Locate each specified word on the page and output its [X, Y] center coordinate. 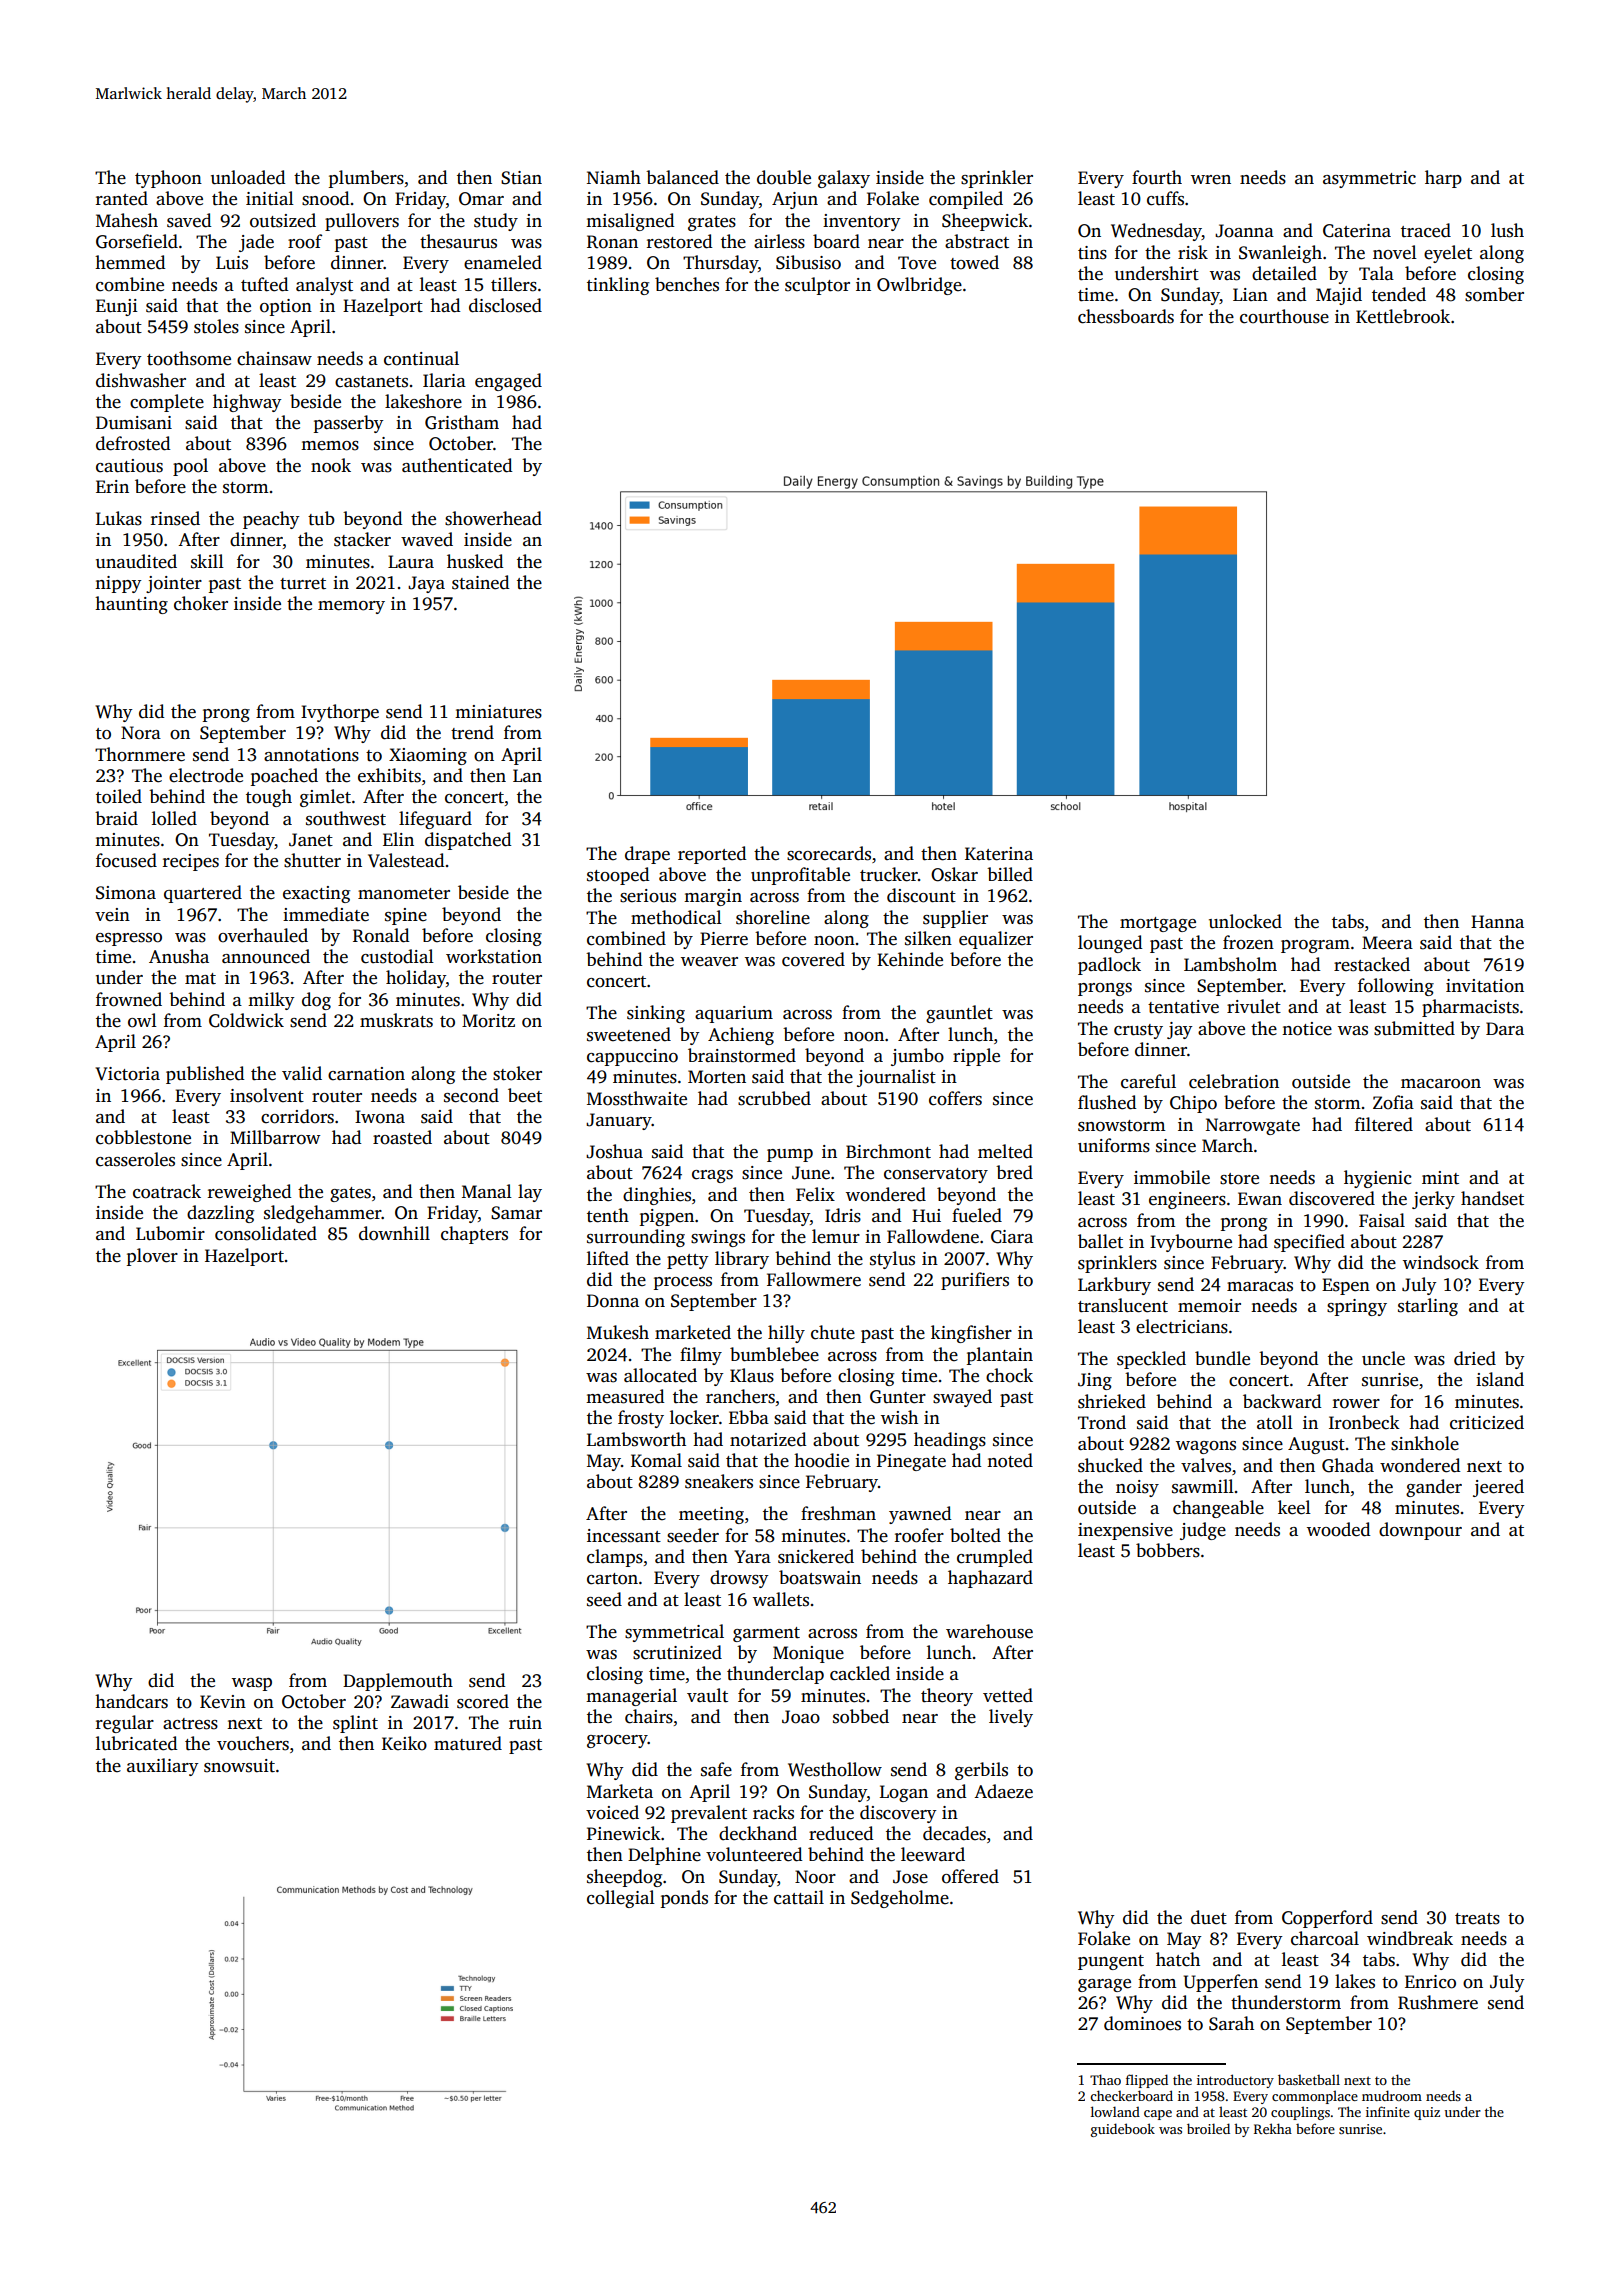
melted [1005, 1151]
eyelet [1448, 254]
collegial [621, 1899]
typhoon [168, 179]
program [1315, 946]
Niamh [614, 177]
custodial [397, 956]
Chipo [1193, 1104]
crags [712, 1176]
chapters [474, 1235]
